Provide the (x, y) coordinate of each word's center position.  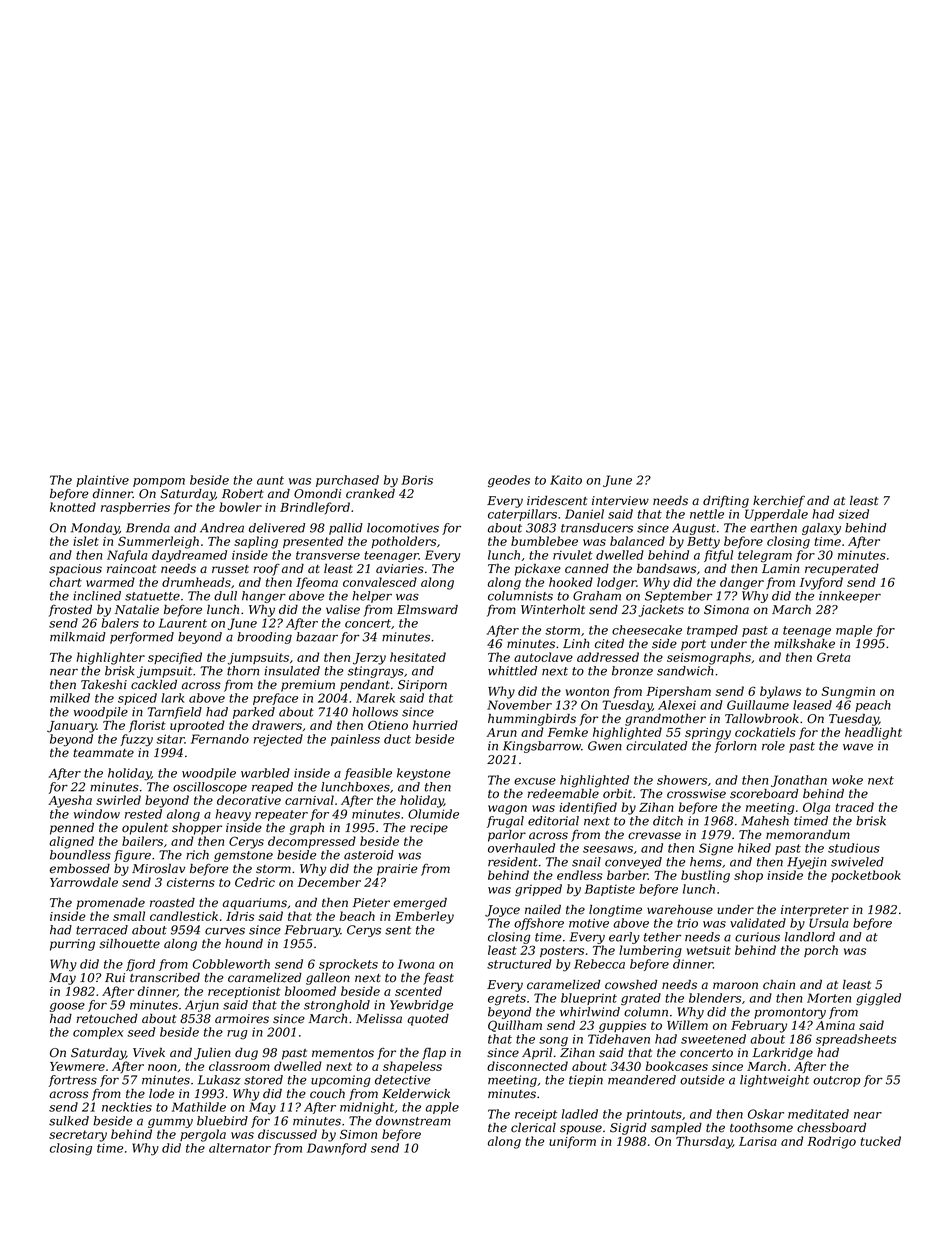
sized (853, 514)
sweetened (713, 1039)
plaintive (102, 481)
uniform (572, 1142)
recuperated (842, 570)
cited (609, 644)
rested (143, 814)
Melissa (379, 1018)
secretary (78, 1136)
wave (858, 747)
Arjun (202, 1006)
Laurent (183, 623)
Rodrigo (831, 1142)
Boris (417, 480)
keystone (424, 774)
